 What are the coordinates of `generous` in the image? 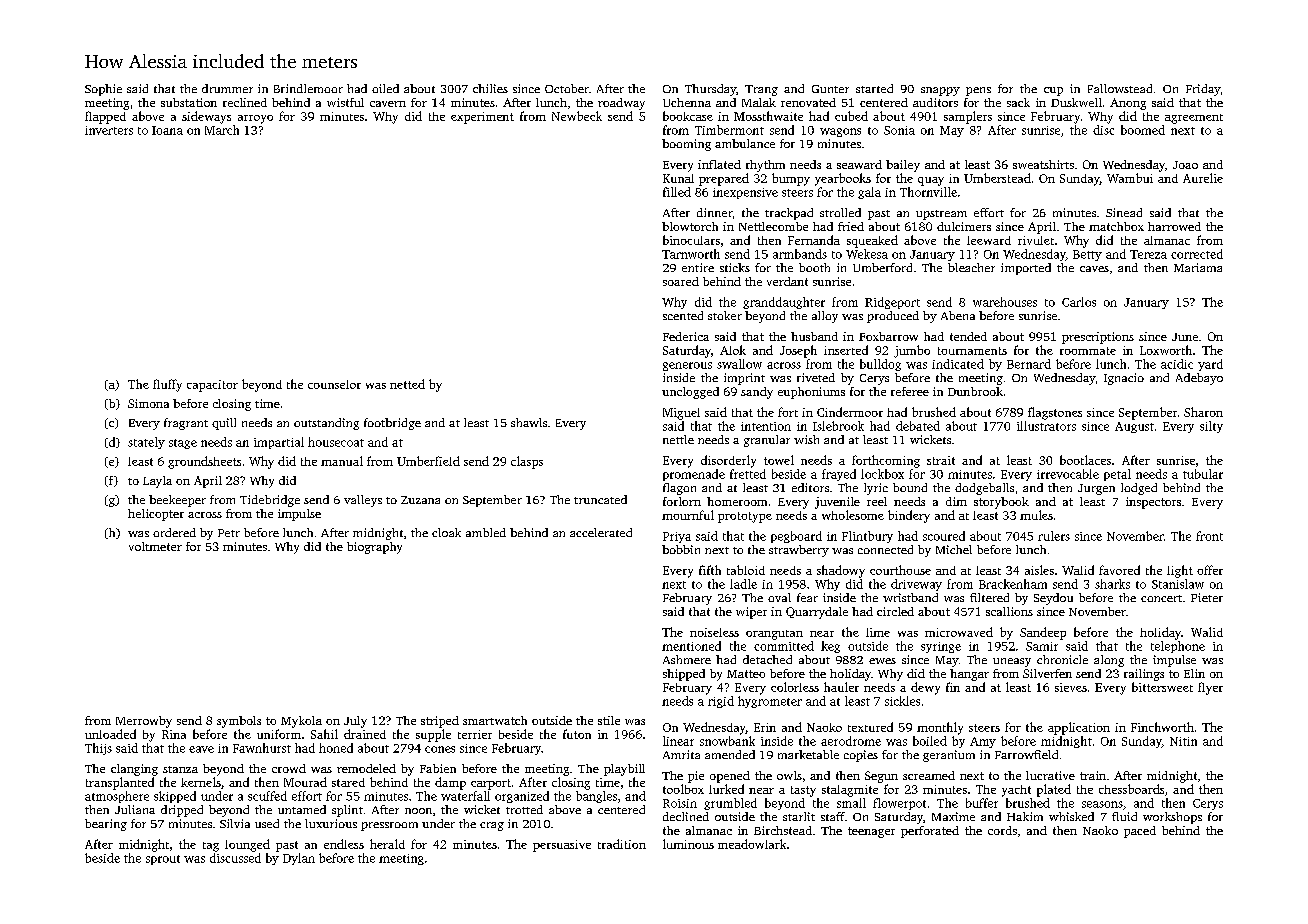 It's located at (687, 366).
